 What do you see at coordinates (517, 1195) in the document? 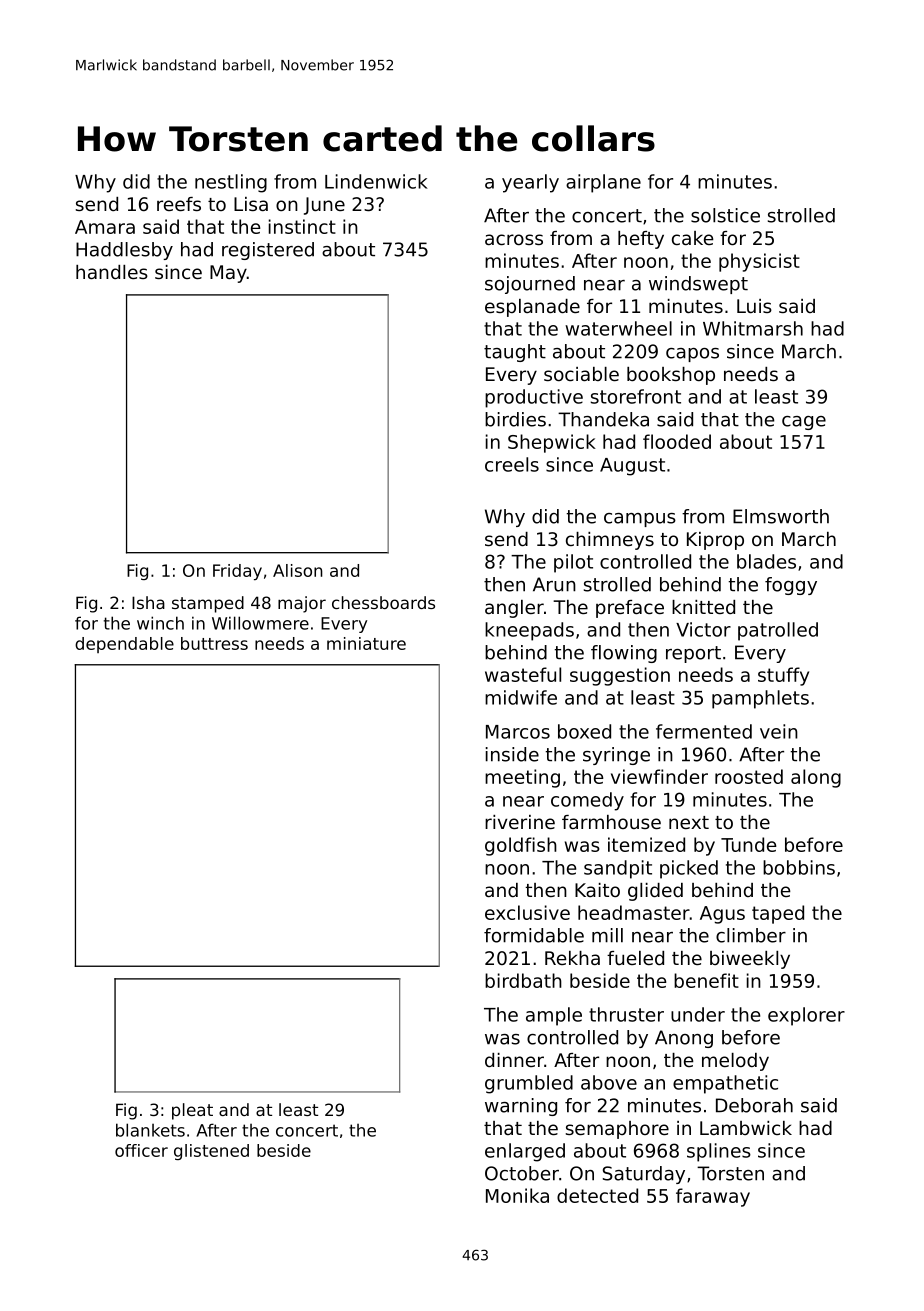
I see `Monika` at bounding box center [517, 1195].
